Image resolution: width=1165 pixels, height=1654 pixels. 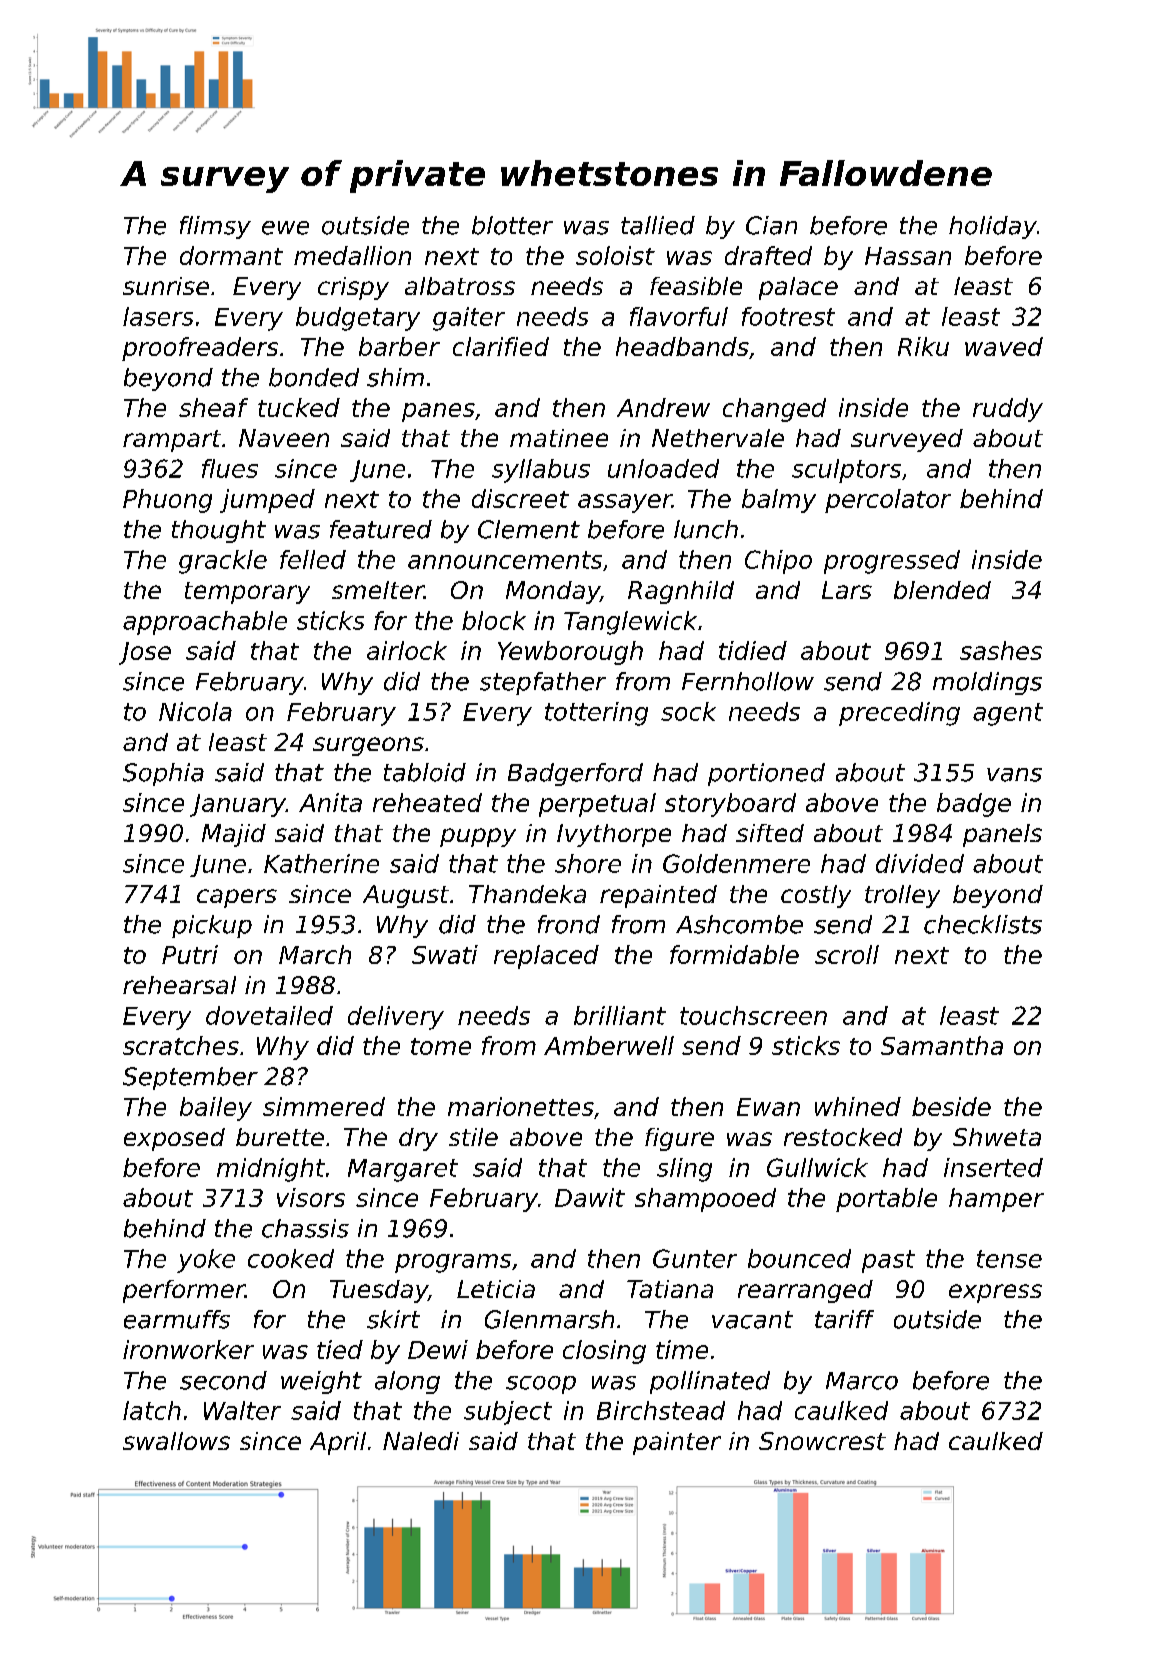 I want to click on progressed, so click(x=892, y=562).
